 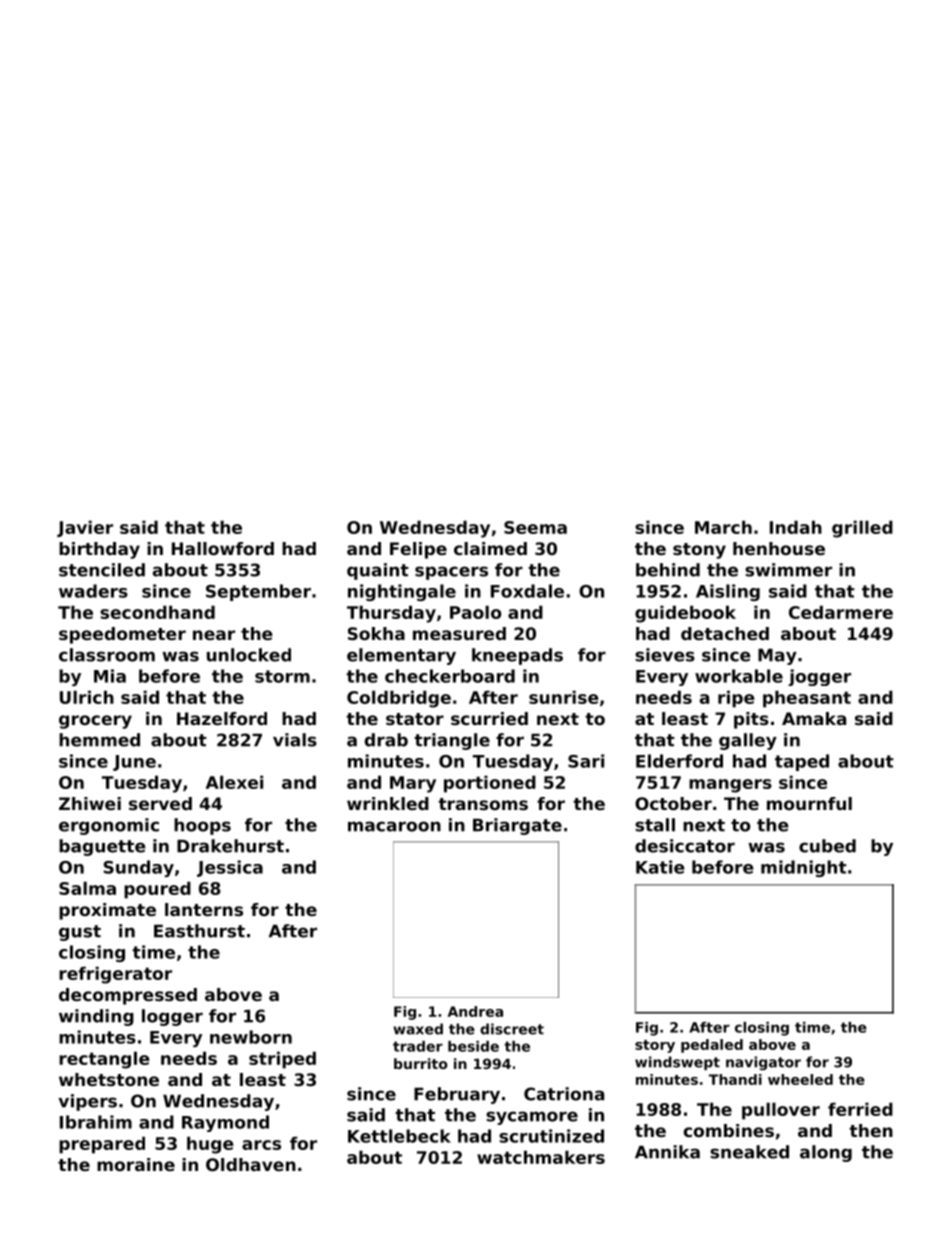 I want to click on pedaled, so click(x=712, y=1046).
